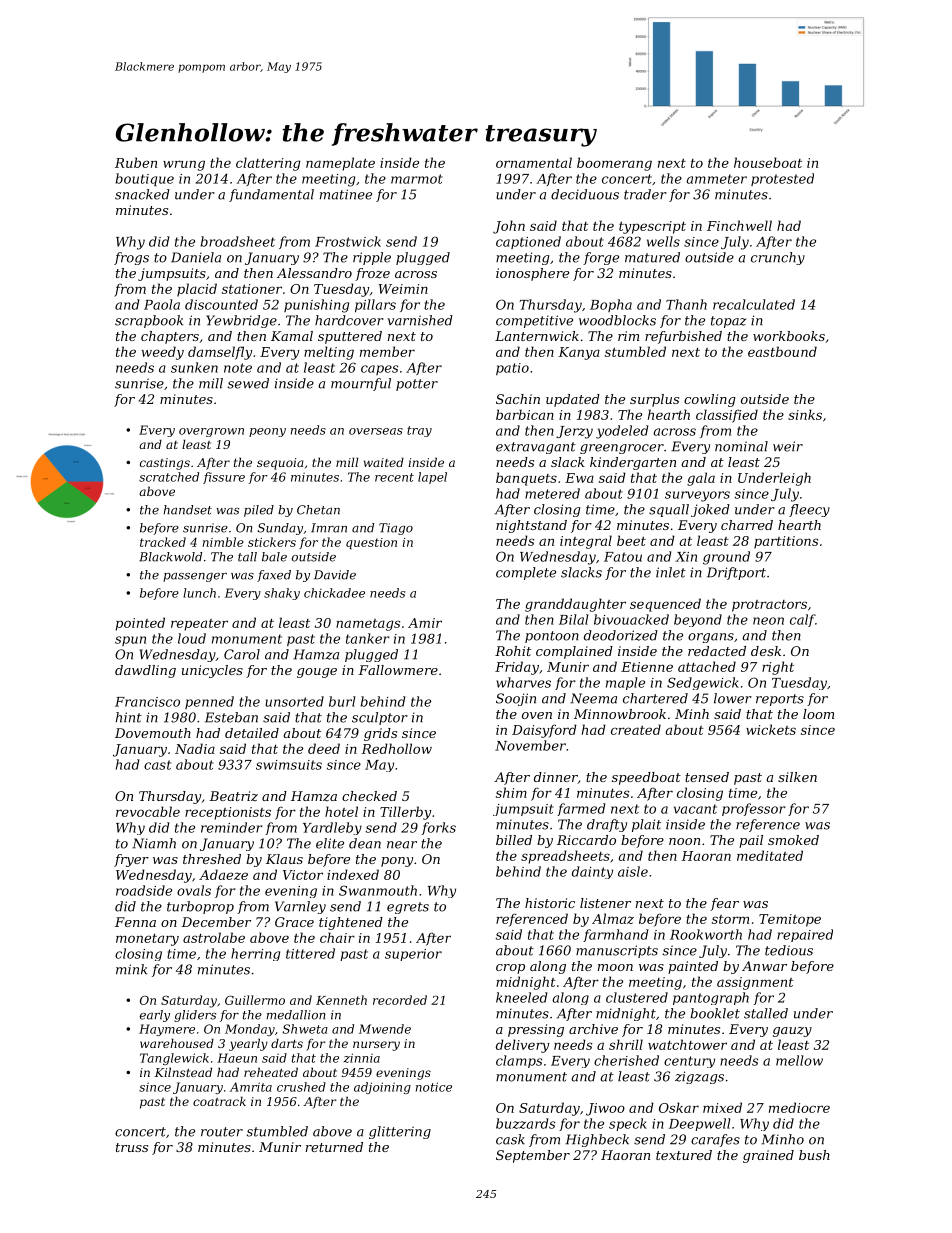  Describe the element at coordinates (511, 792) in the screenshot. I see `shim` at that location.
